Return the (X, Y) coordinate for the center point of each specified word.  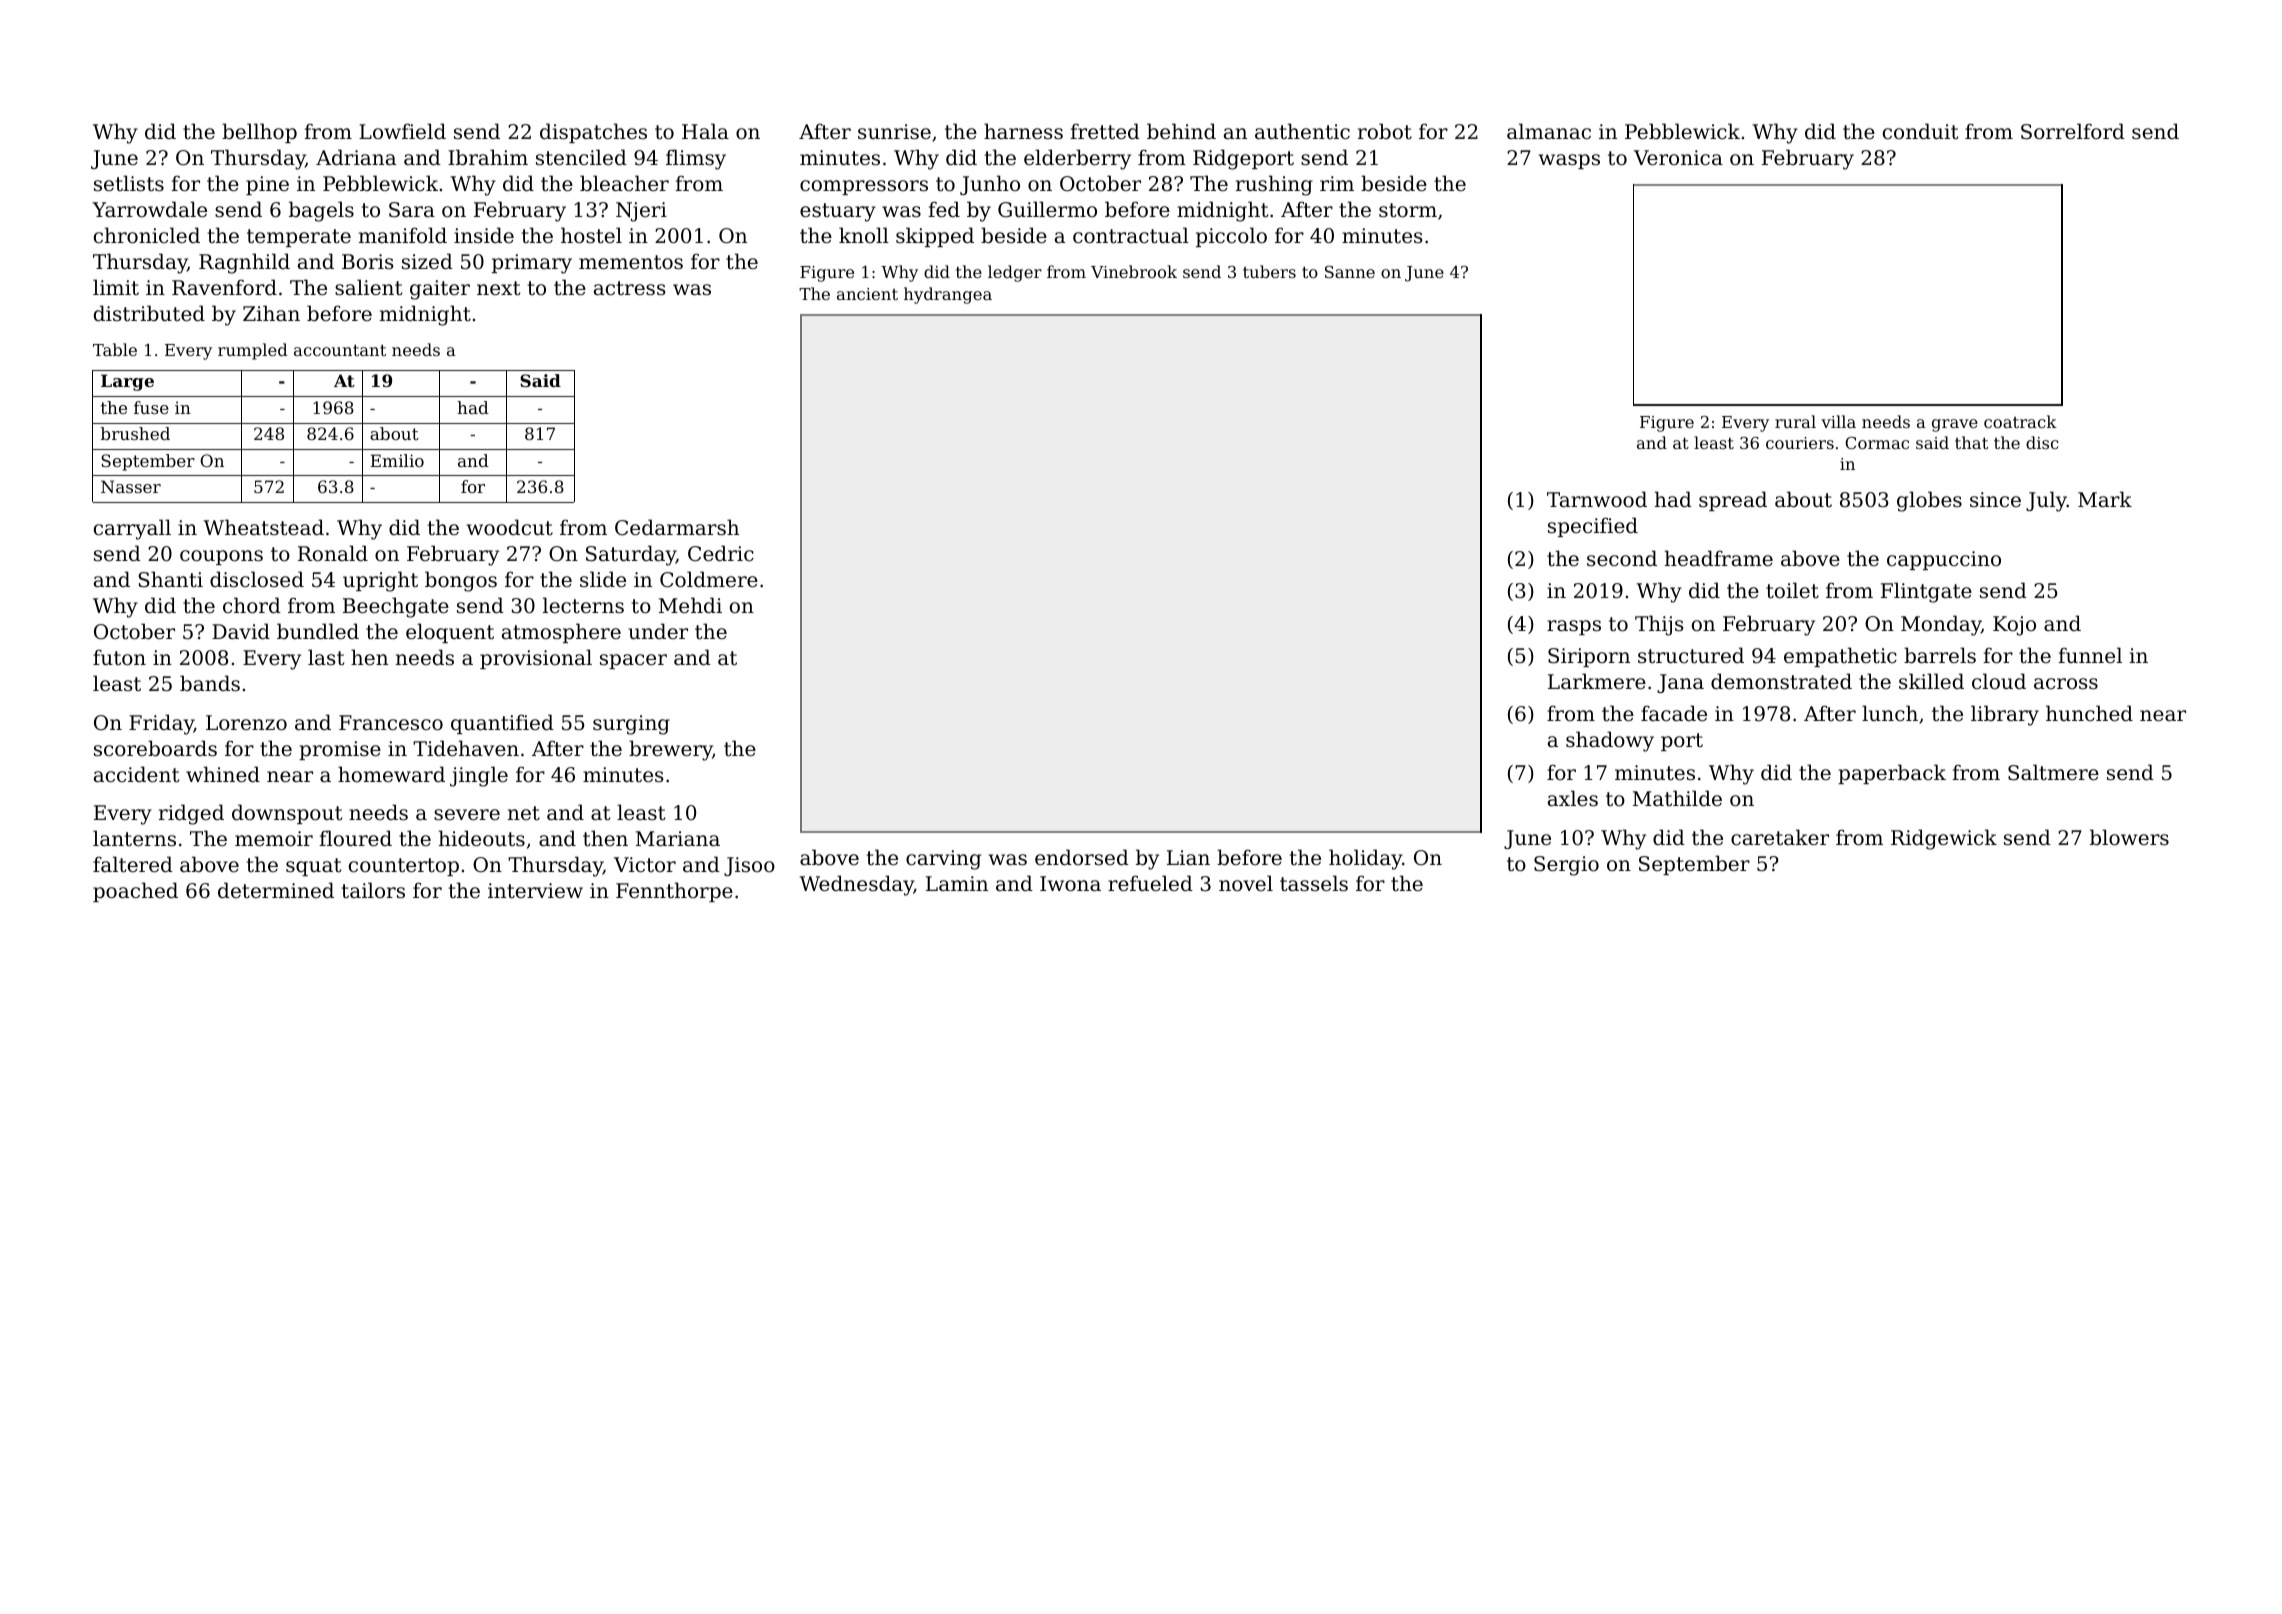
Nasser (131, 486)
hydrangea (948, 295)
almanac (1549, 131)
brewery (671, 750)
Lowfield (402, 131)
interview (535, 891)
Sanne (1350, 272)
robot (1385, 131)
